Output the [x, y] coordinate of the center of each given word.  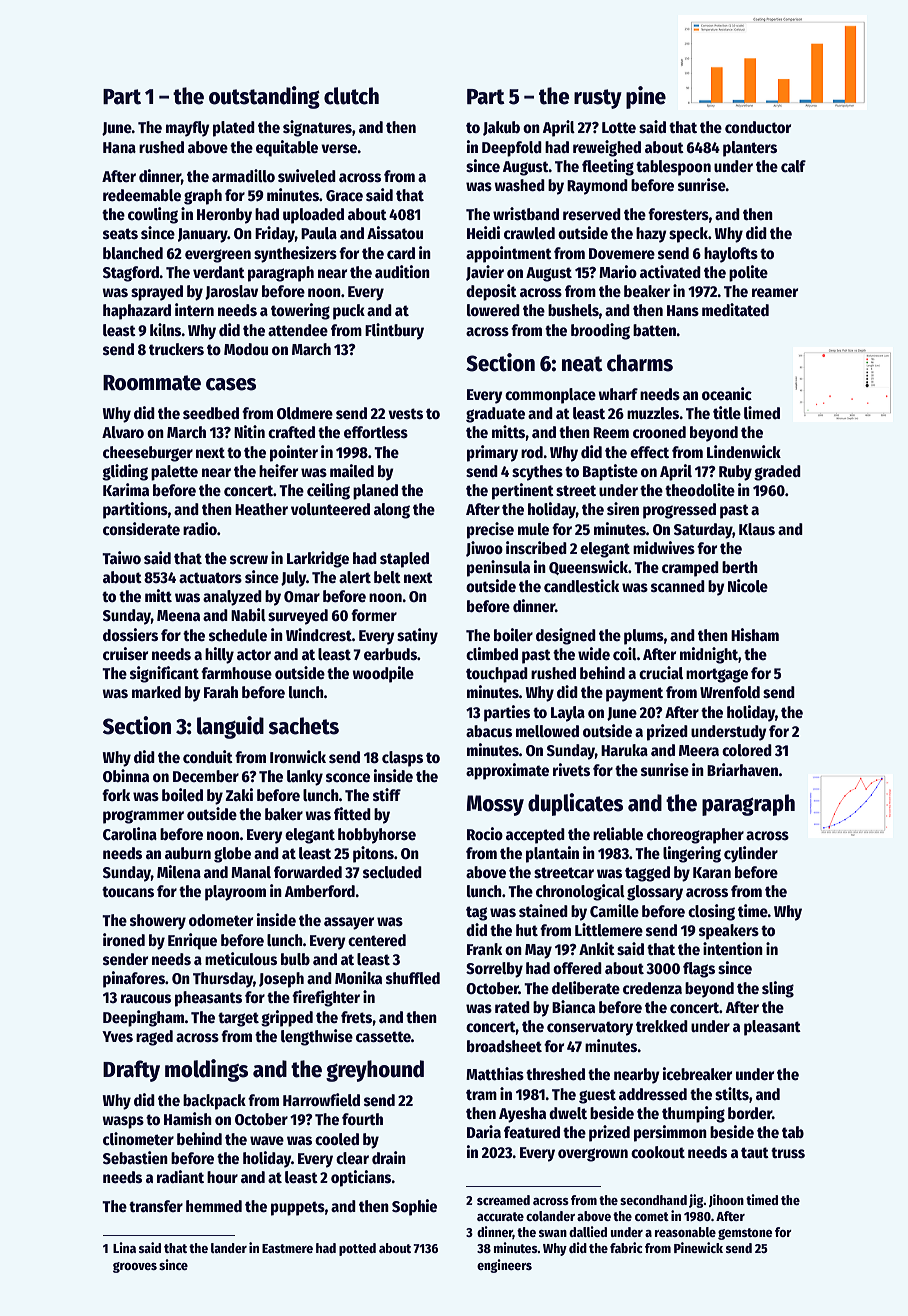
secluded [392, 872]
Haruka [624, 750]
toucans [128, 891]
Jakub [501, 128]
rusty [598, 99]
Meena [178, 616]
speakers [729, 932]
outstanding [264, 97]
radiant [180, 1176]
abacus [489, 731]
